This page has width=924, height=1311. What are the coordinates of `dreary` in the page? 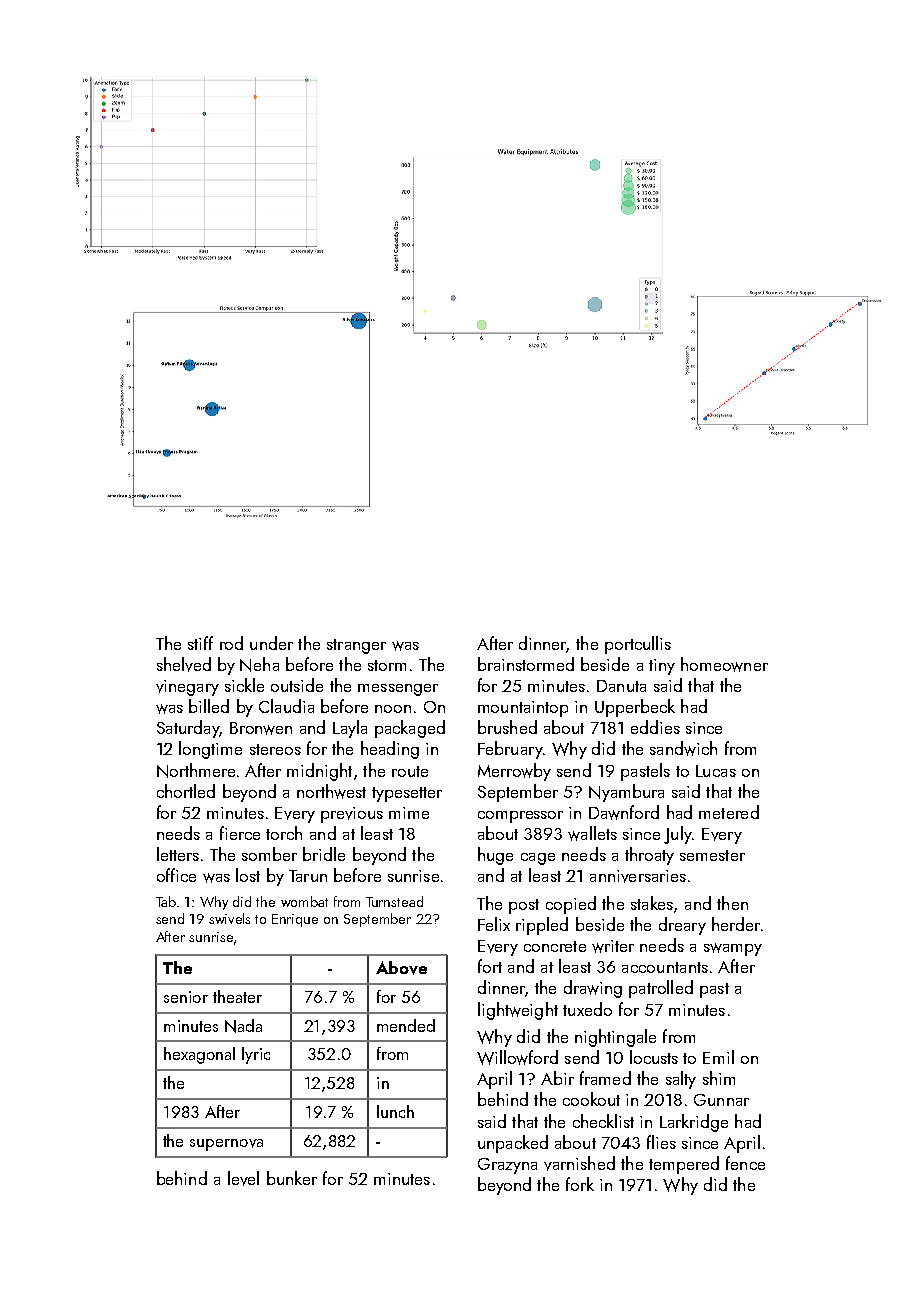 It's located at (682, 926).
